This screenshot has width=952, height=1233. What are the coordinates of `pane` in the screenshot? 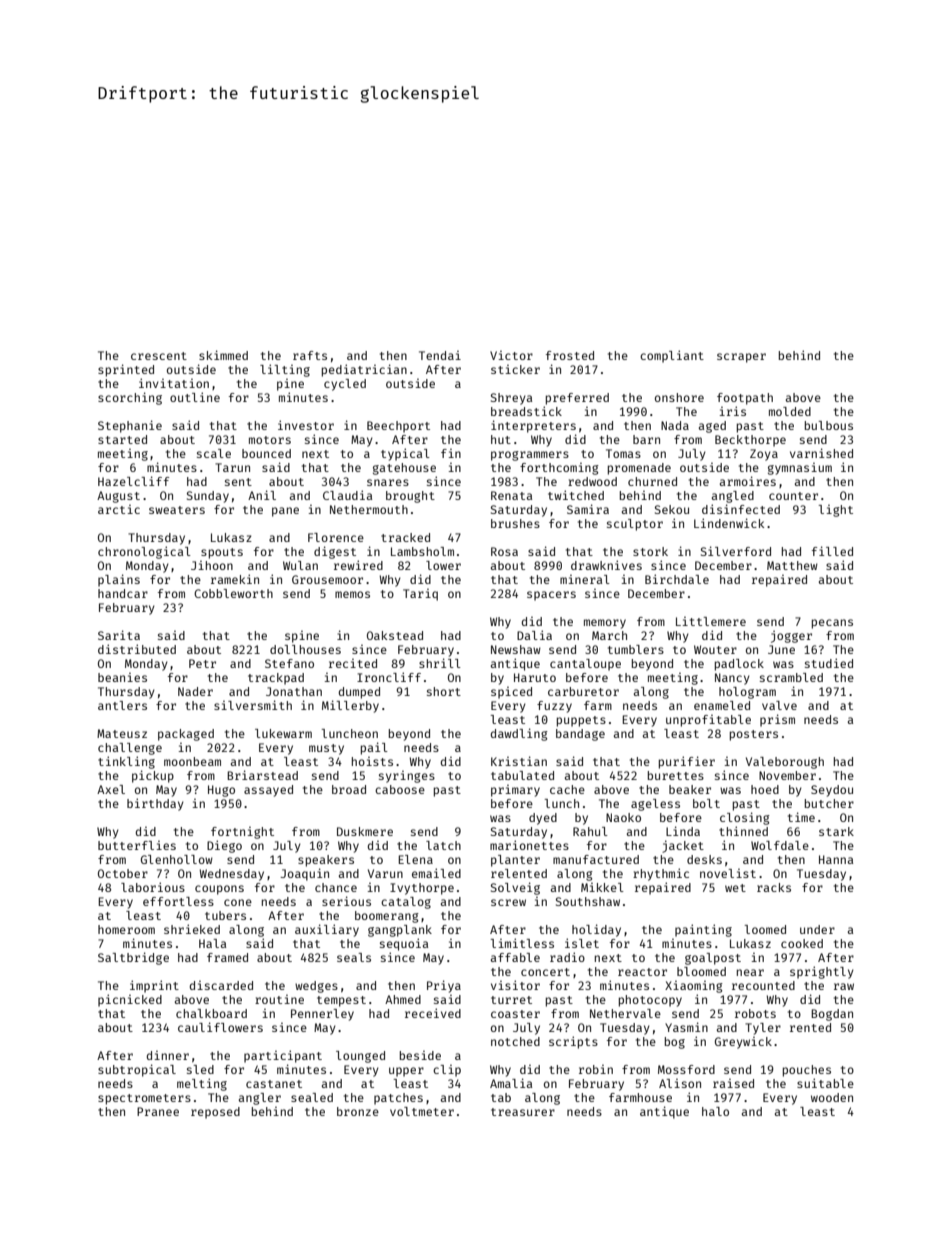 It's located at (285, 512).
